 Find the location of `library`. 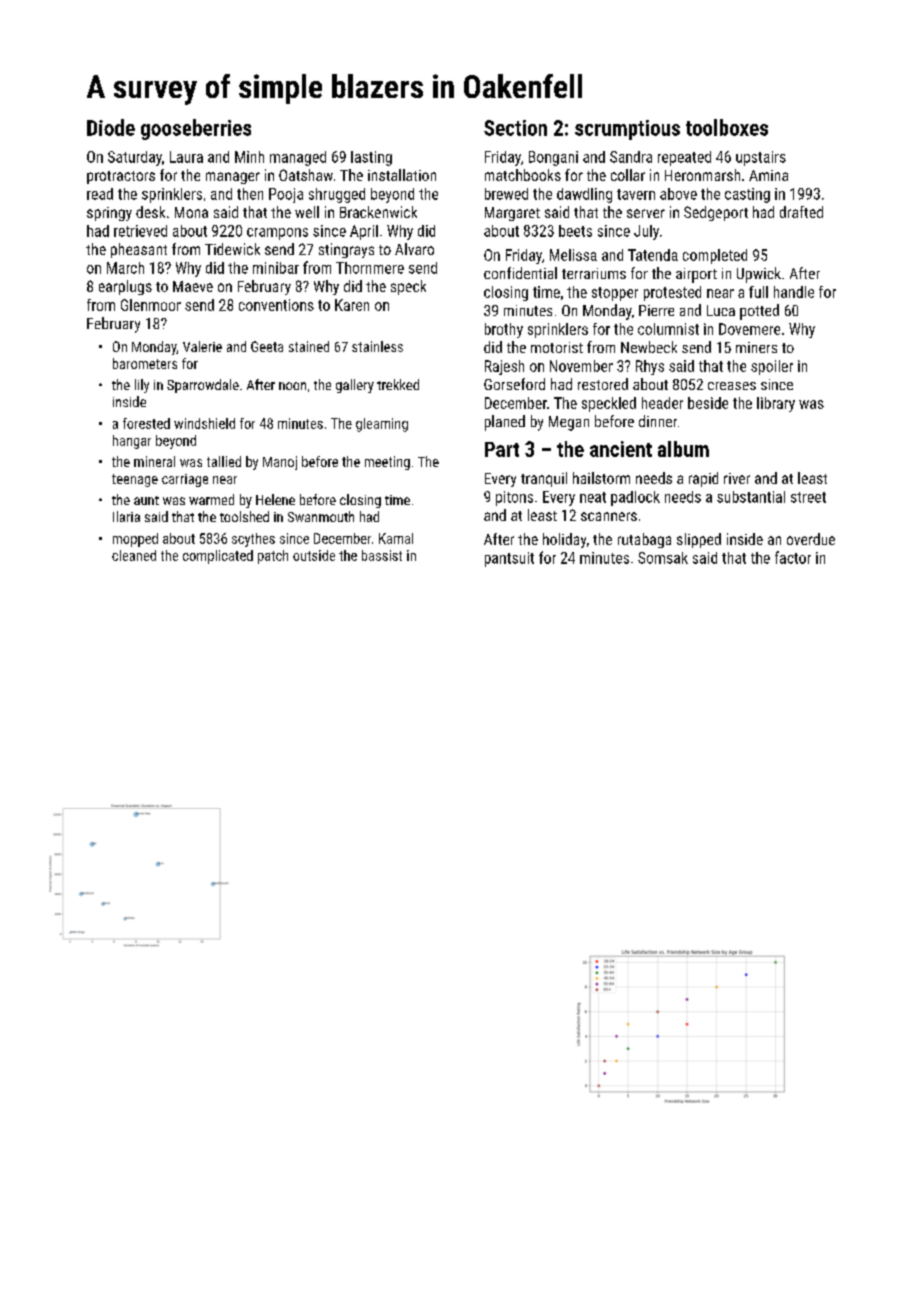

library is located at coordinates (776, 404).
